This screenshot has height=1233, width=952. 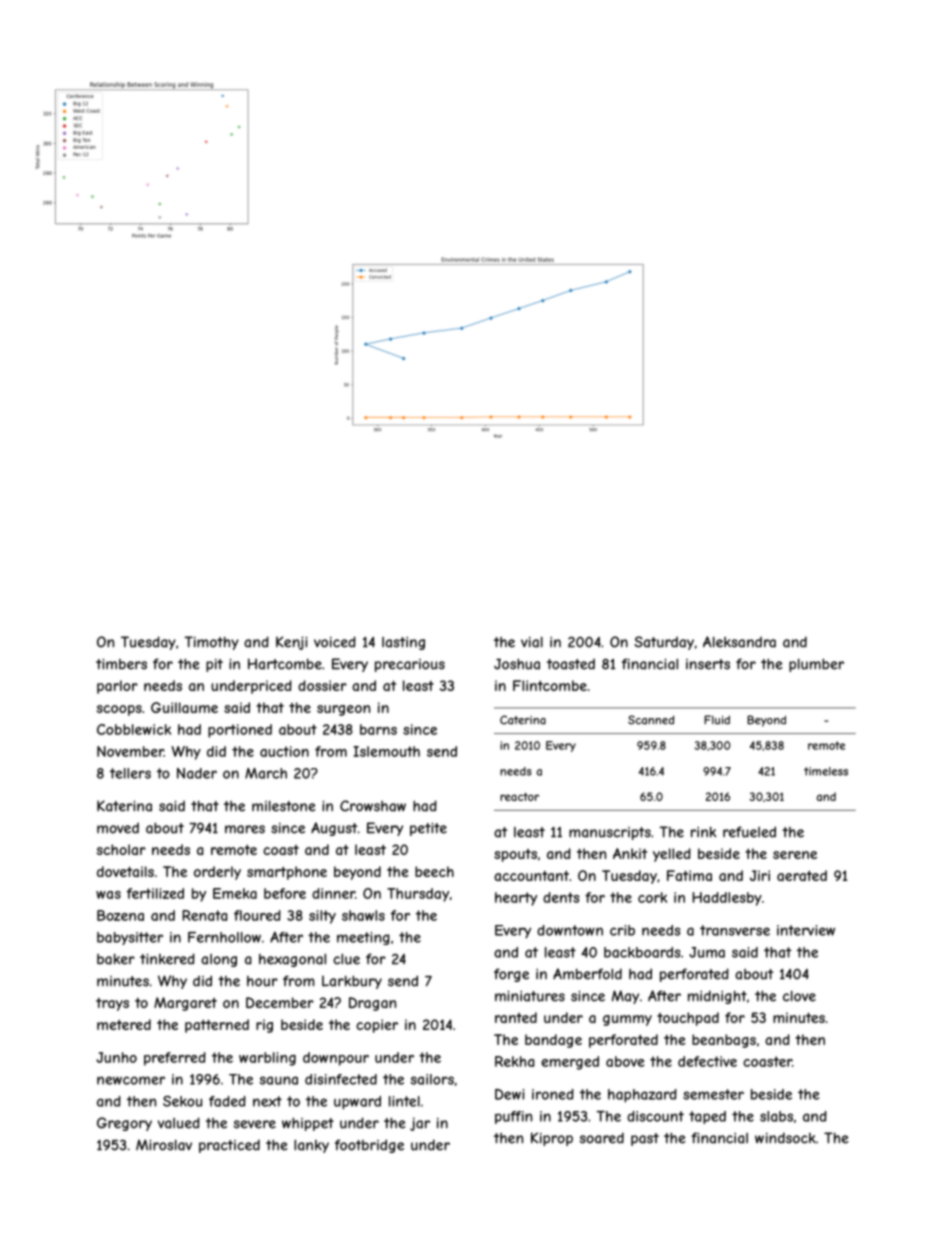 What do you see at coordinates (552, 1139) in the screenshot?
I see `Kiprop` at bounding box center [552, 1139].
